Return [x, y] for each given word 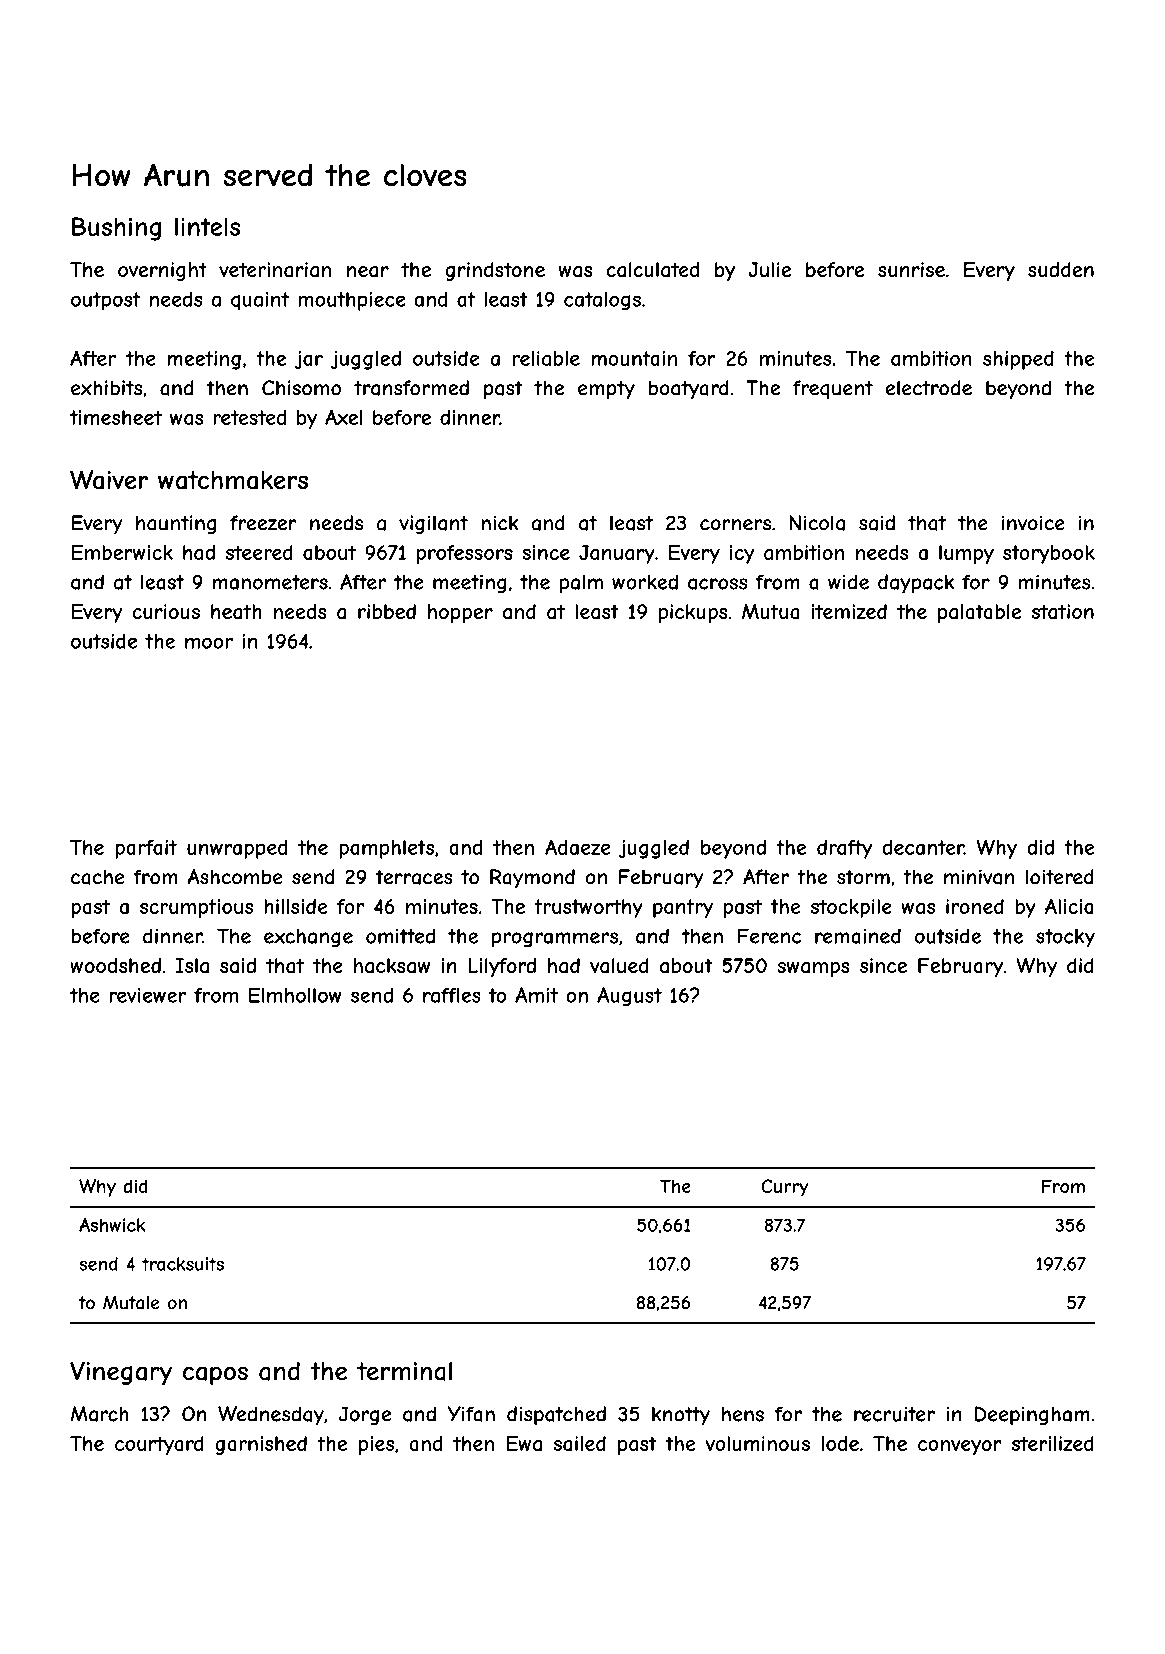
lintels [207, 226]
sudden [1061, 269]
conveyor [960, 1447]
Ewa [524, 1443]
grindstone [495, 271]
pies [376, 1445]
